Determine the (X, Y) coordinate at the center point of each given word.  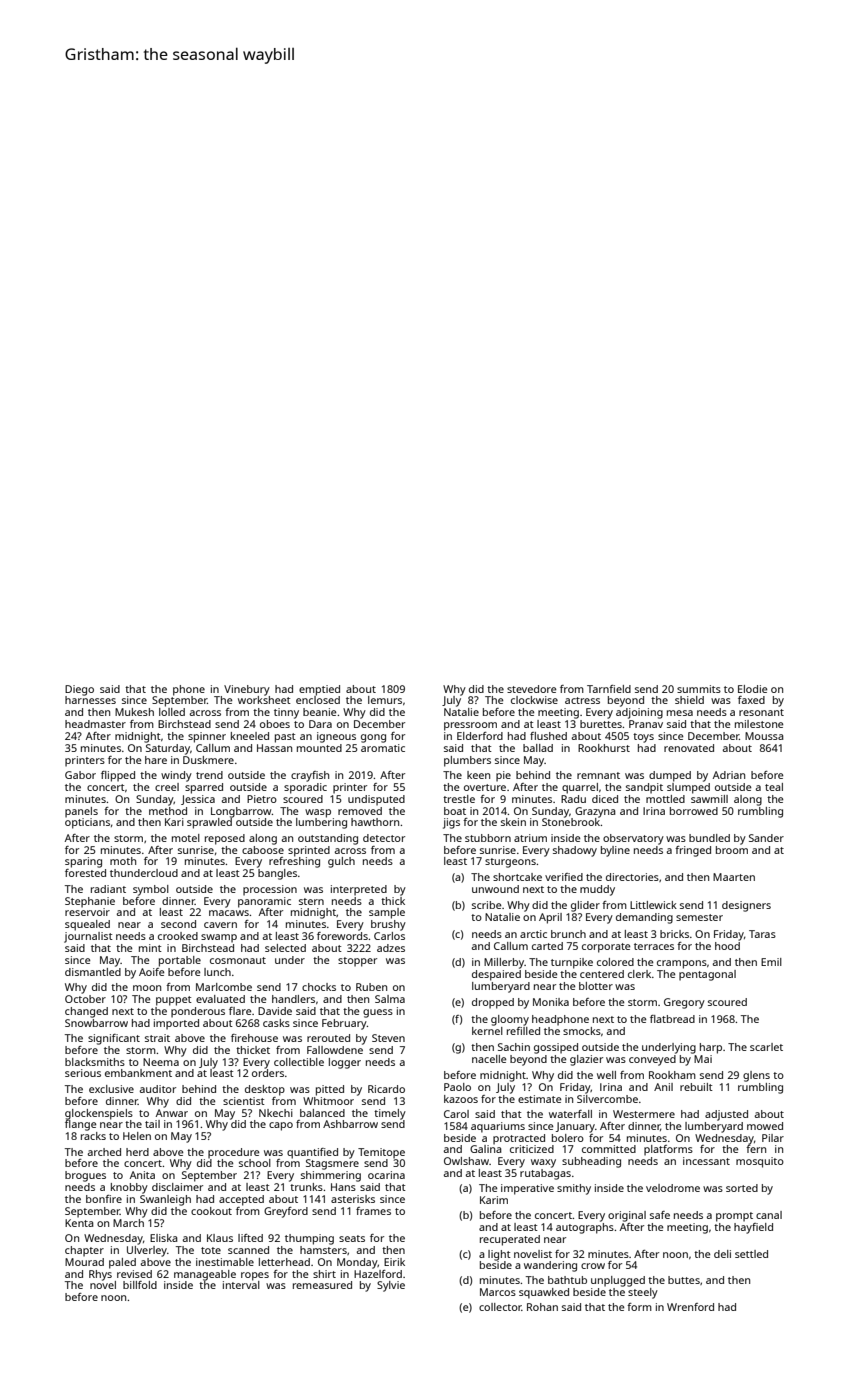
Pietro (262, 799)
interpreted (359, 890)
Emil (771, 962)
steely (643, 1293)
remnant (598, 775)
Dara (320, 724)
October (85, 999)
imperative (527, 1189)
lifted (250, 1238)
